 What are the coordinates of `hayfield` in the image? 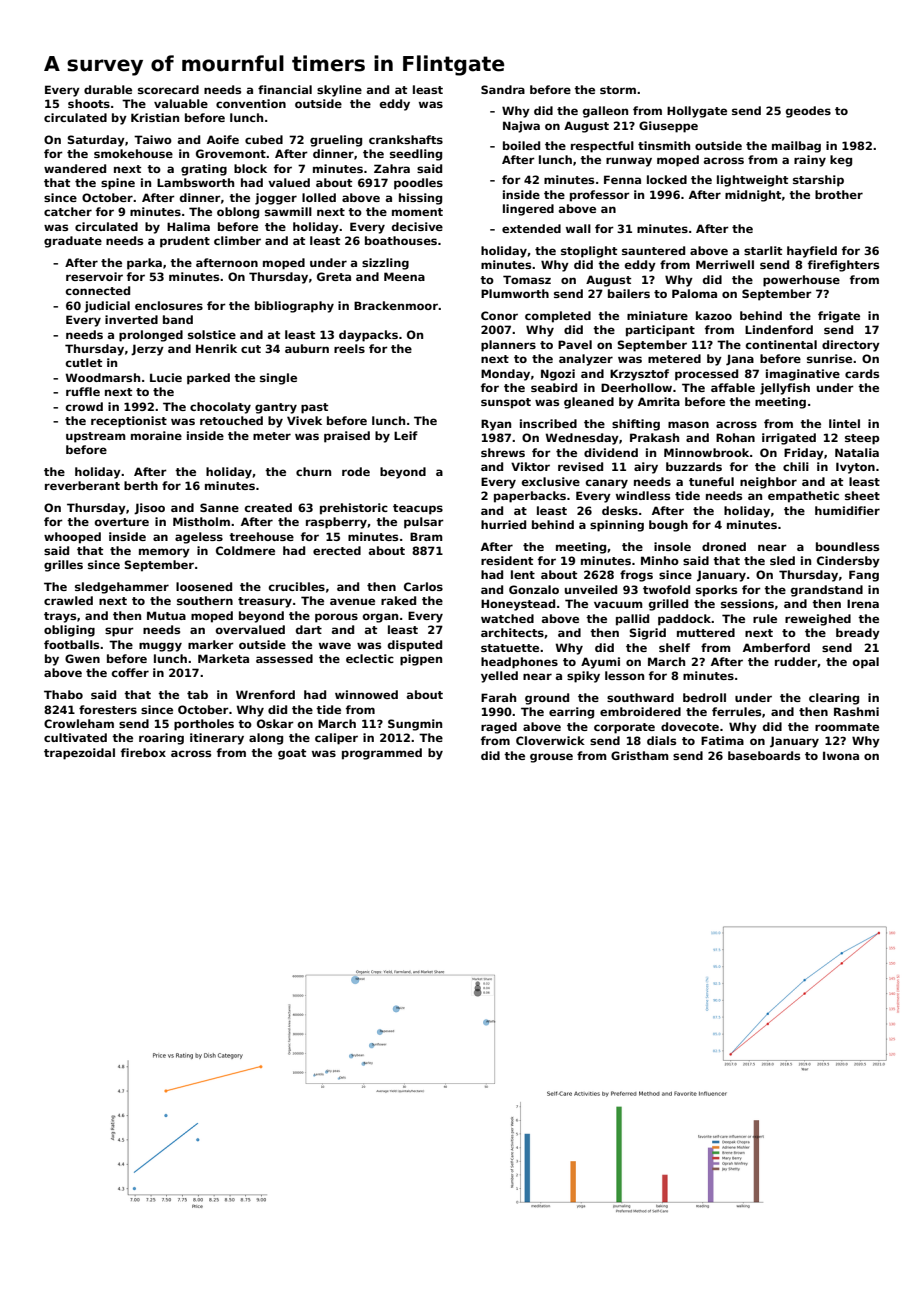 It's located at (812, 252).
